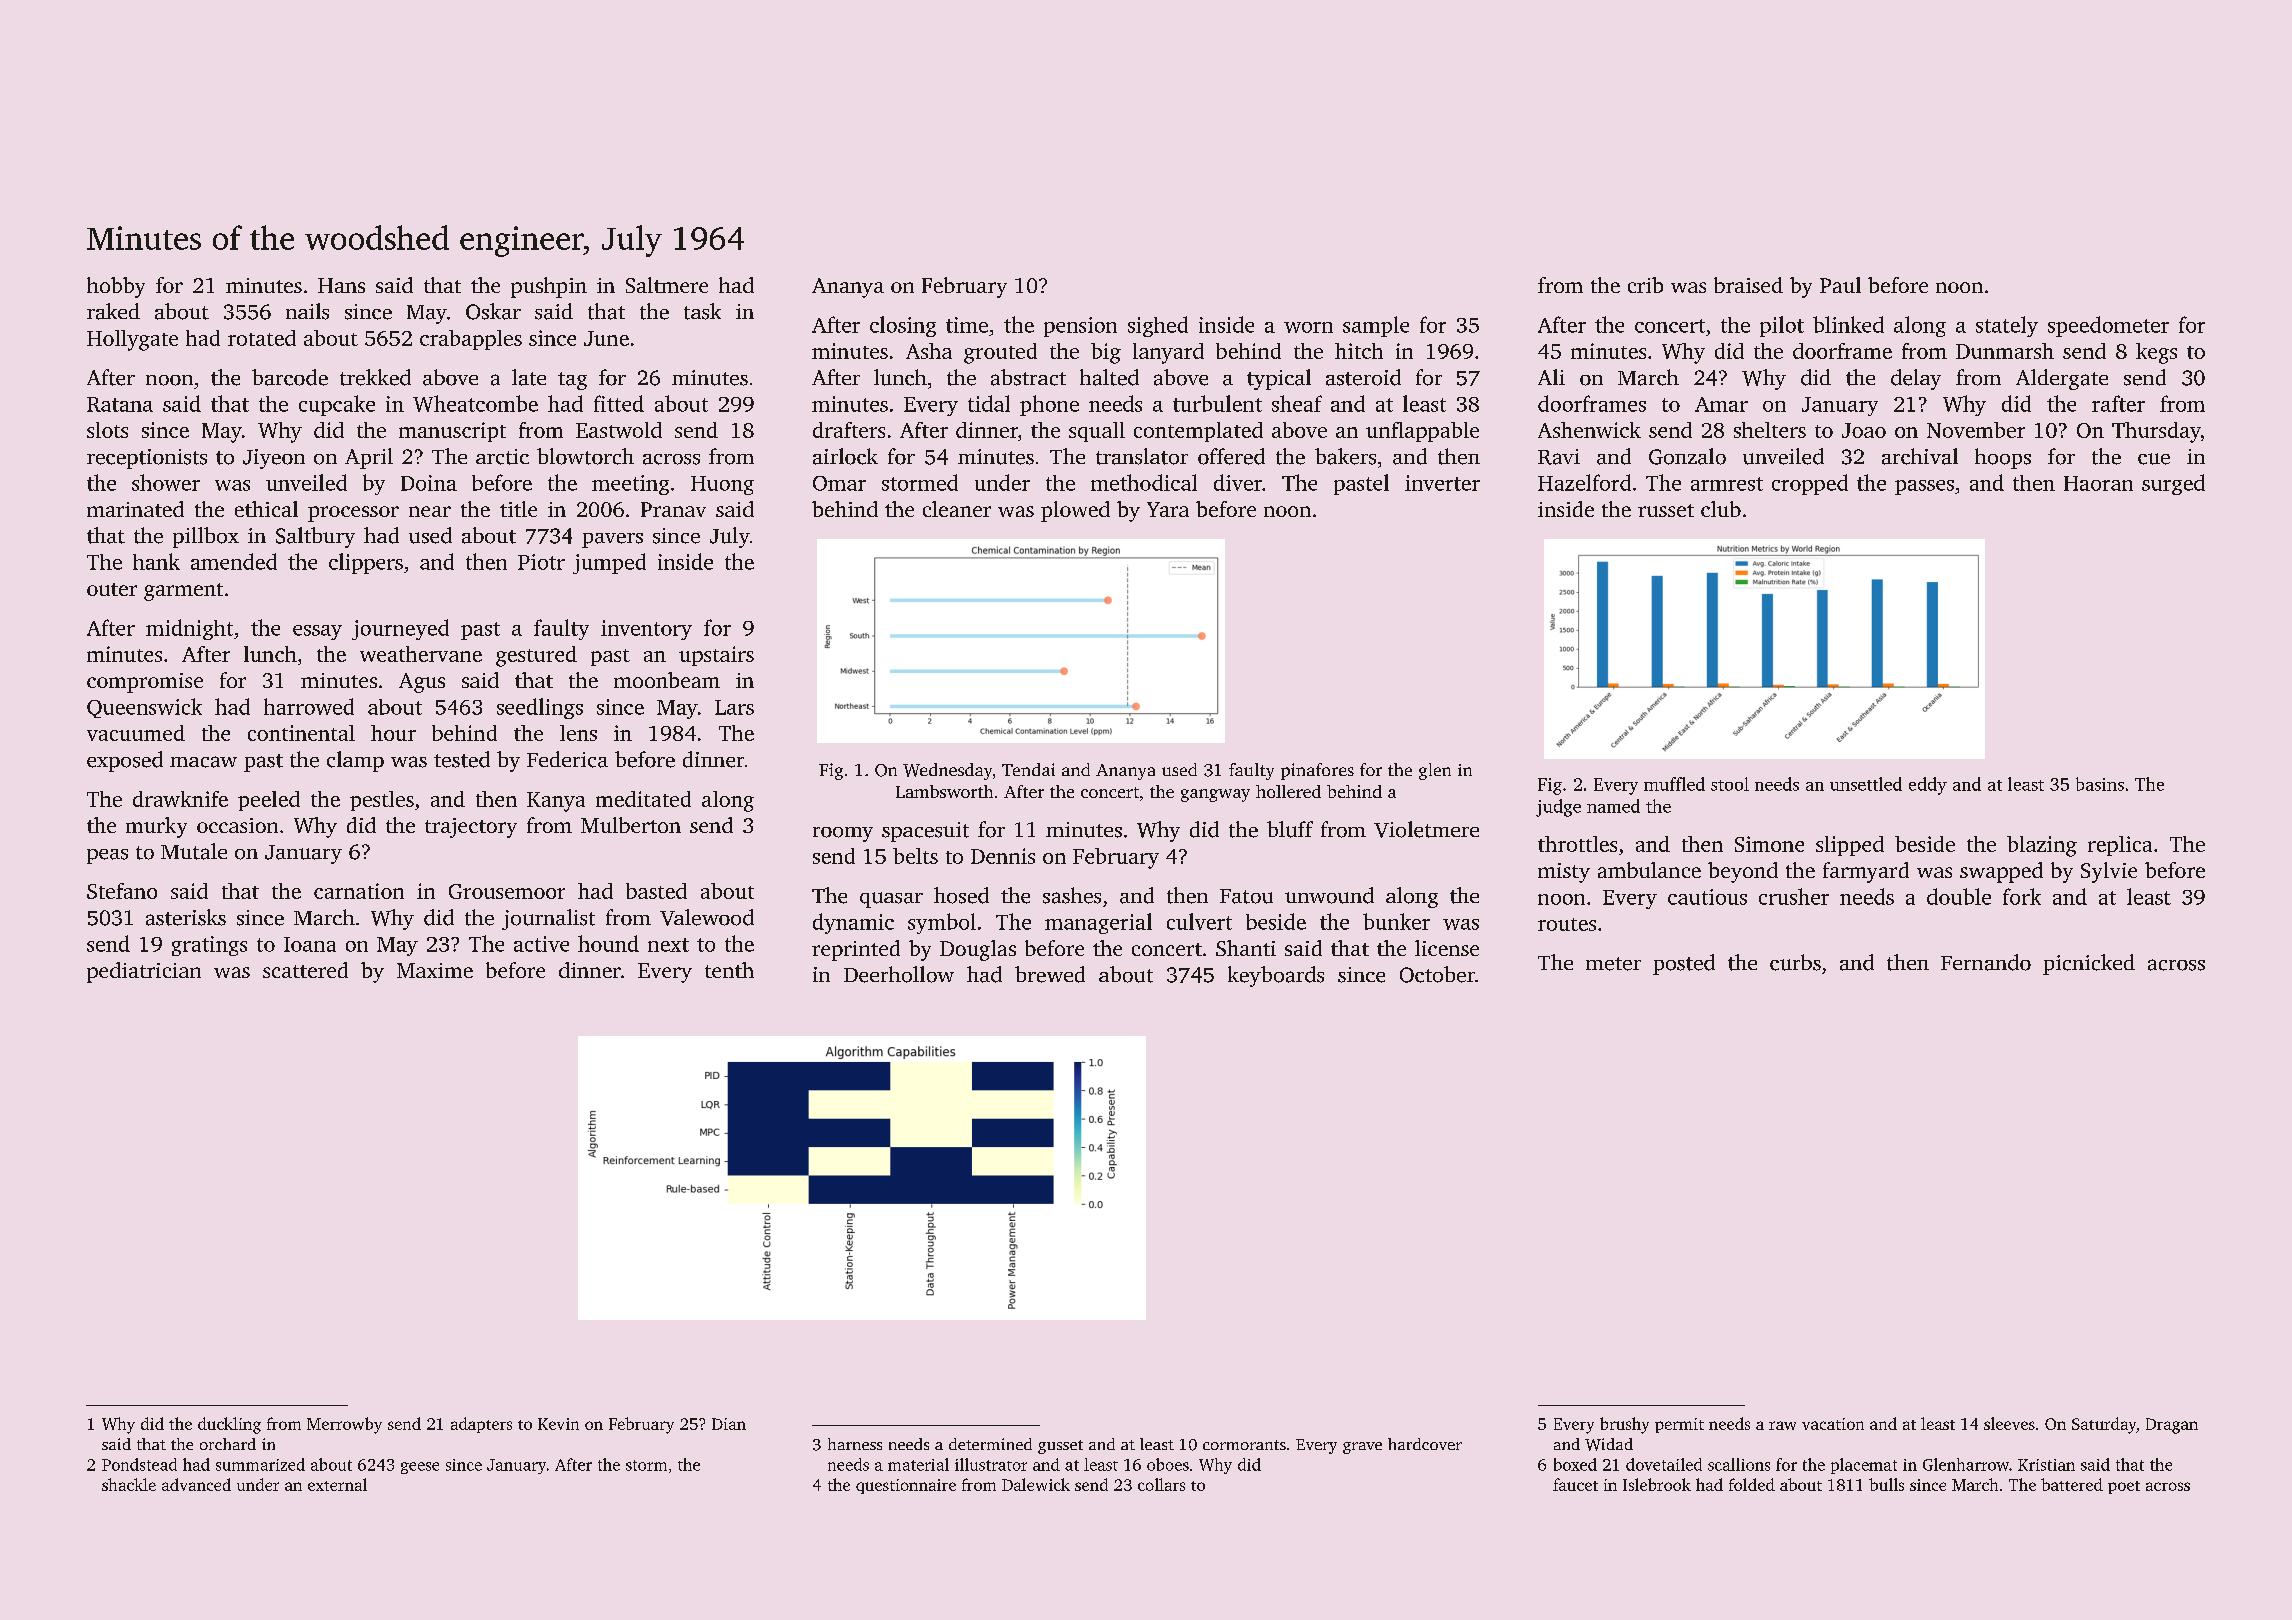  What do you see at coordinates (1050, 974) in the screenshot?
I see `brewed` at bounding box center [1050, 974].
